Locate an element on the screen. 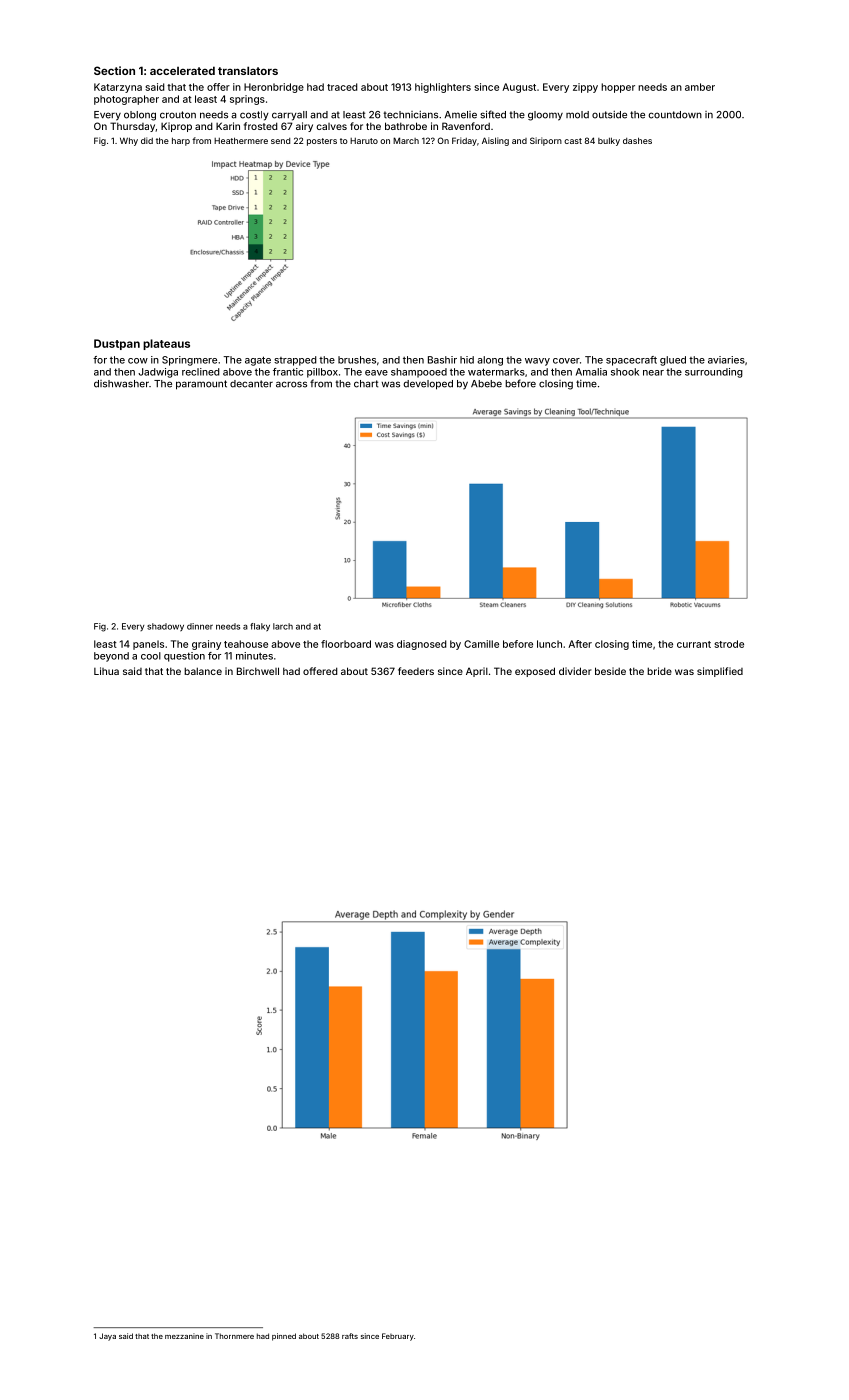 Image resolution: width=849 pixels, height=1400 pixels. beside is located at coordinates (610, 671).
